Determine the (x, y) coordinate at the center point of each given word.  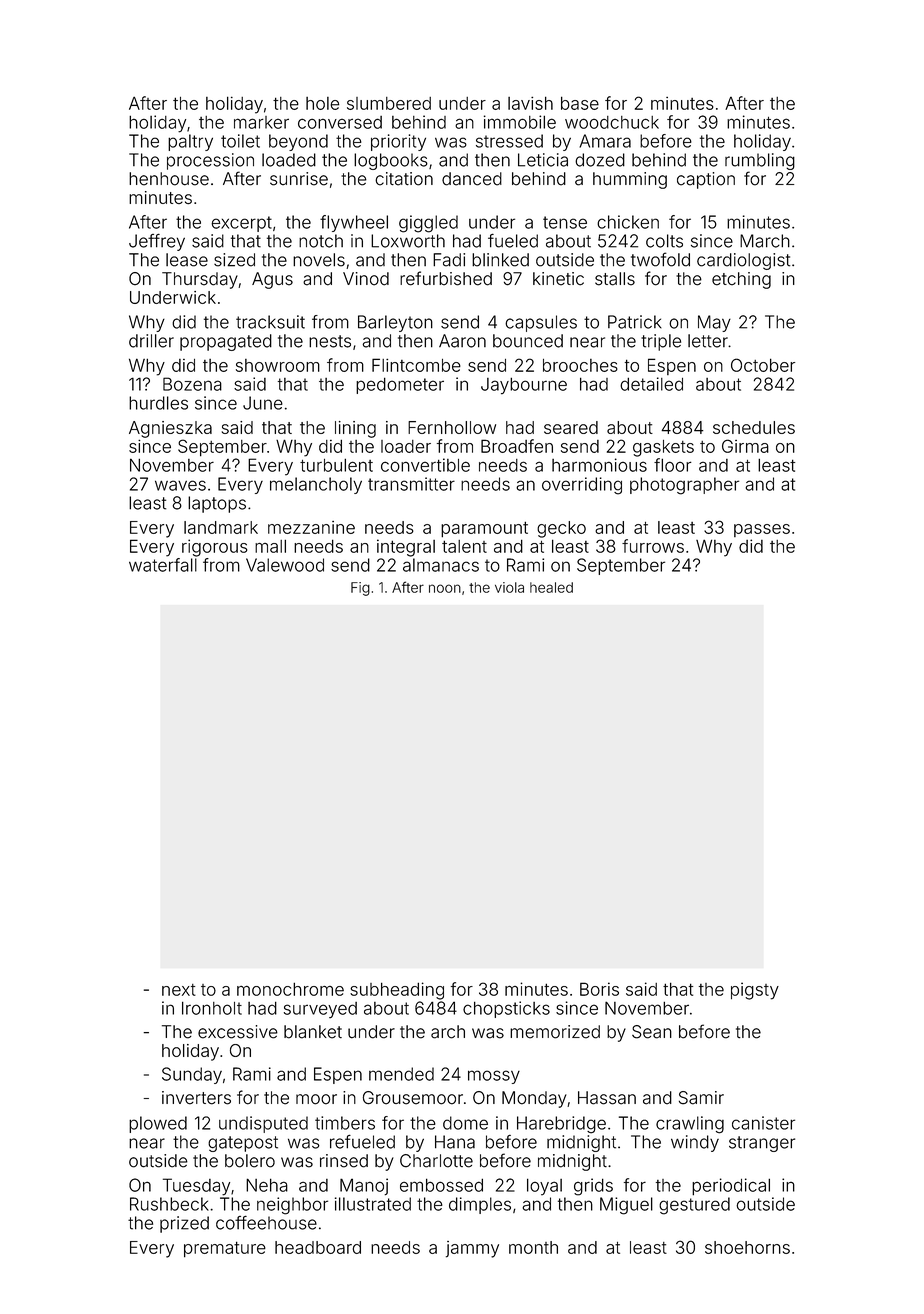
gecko (561, 529)
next (179, 990)
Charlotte (436, 1161)
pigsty (755, 991)
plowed (158, 1124)
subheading (397, 991)
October (763, 365)
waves (180, 485)
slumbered (389, 103)
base (580, 103)
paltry (190, 142)
